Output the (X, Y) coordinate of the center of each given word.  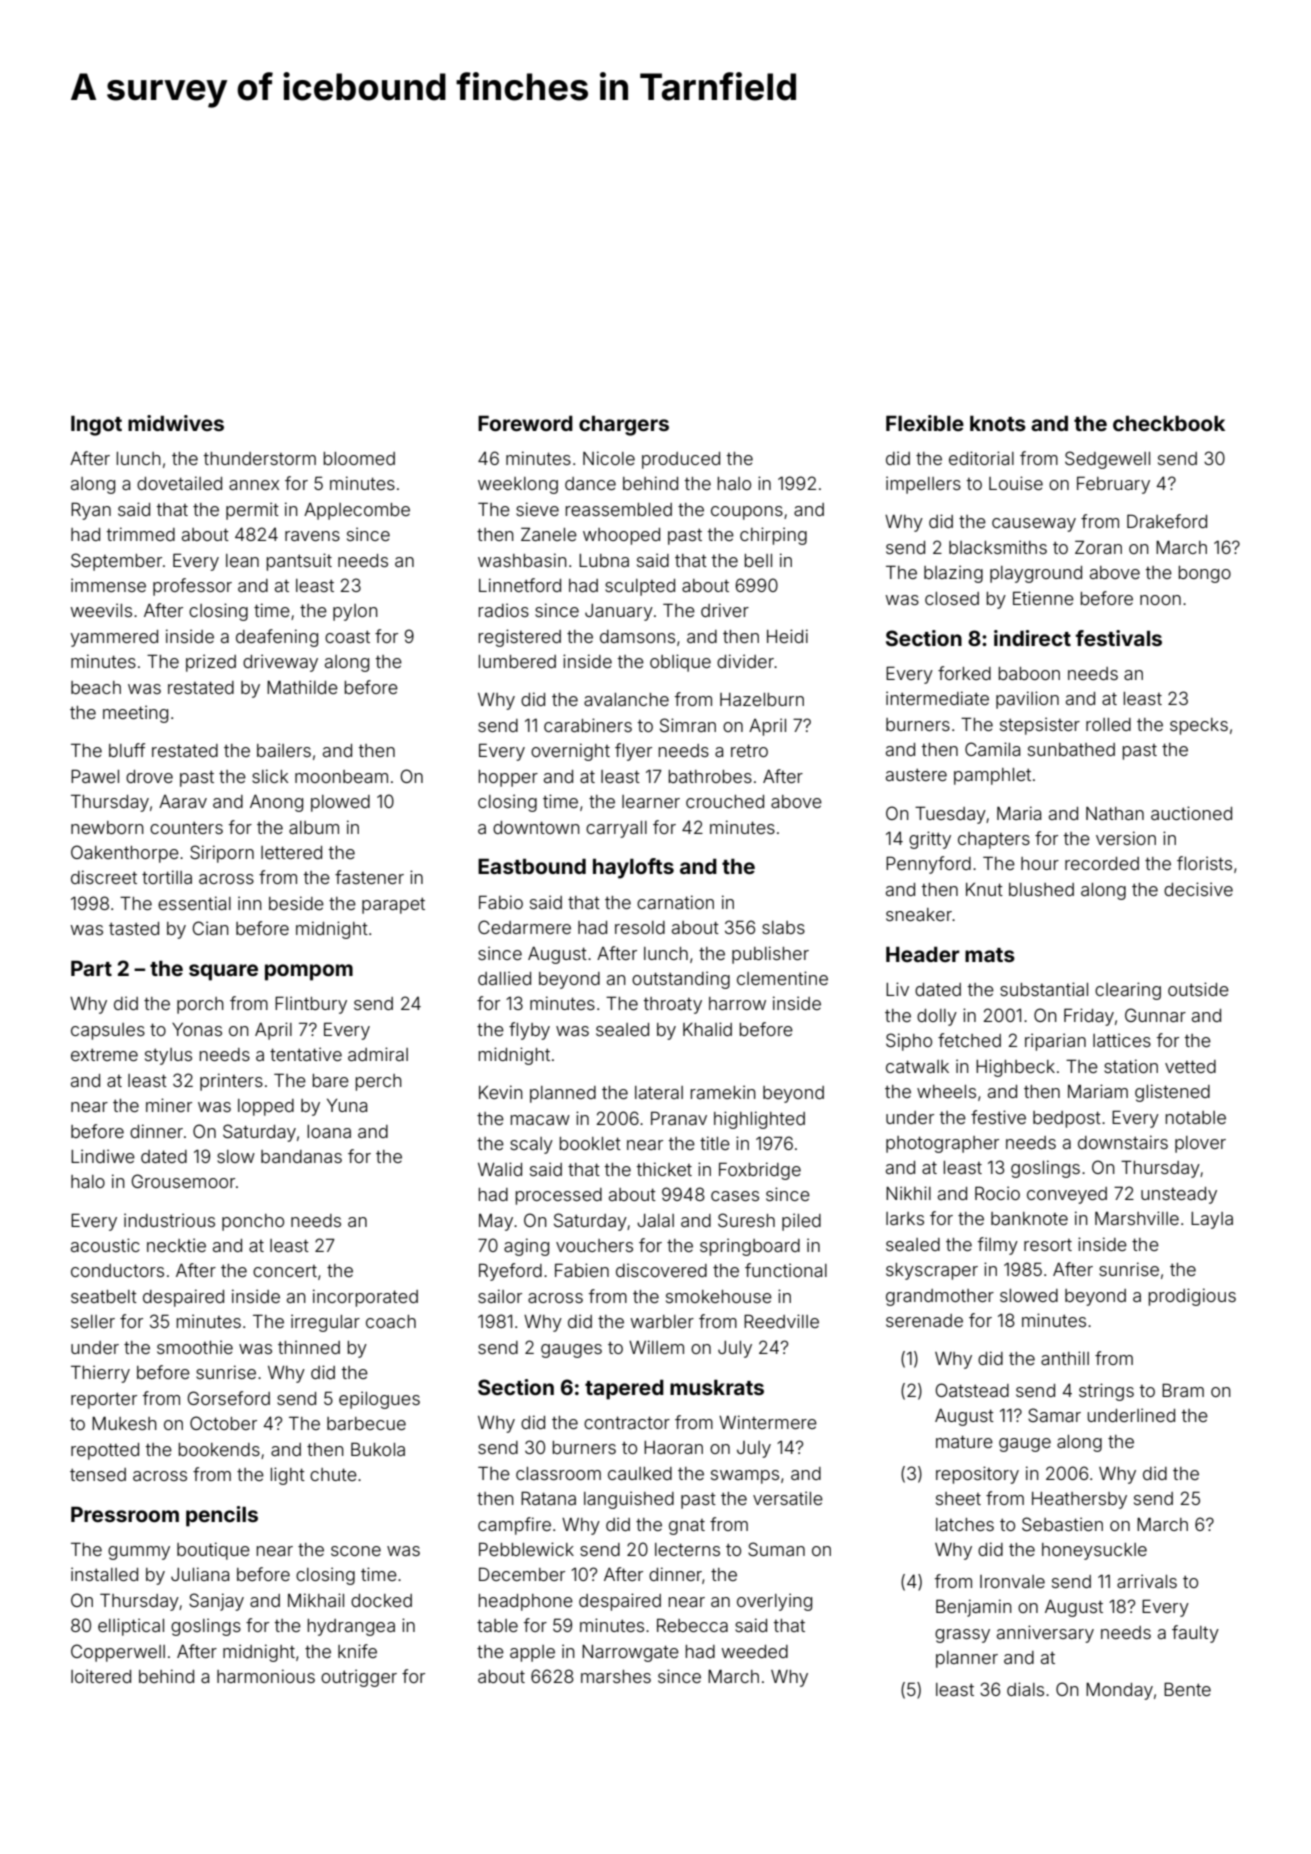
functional (786, 1270)
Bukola (378, 1449)
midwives (176, 423)
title (715, 1143)
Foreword (525, 423)
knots (998, 423)
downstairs (1123, 1142)
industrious (169, 1220)
